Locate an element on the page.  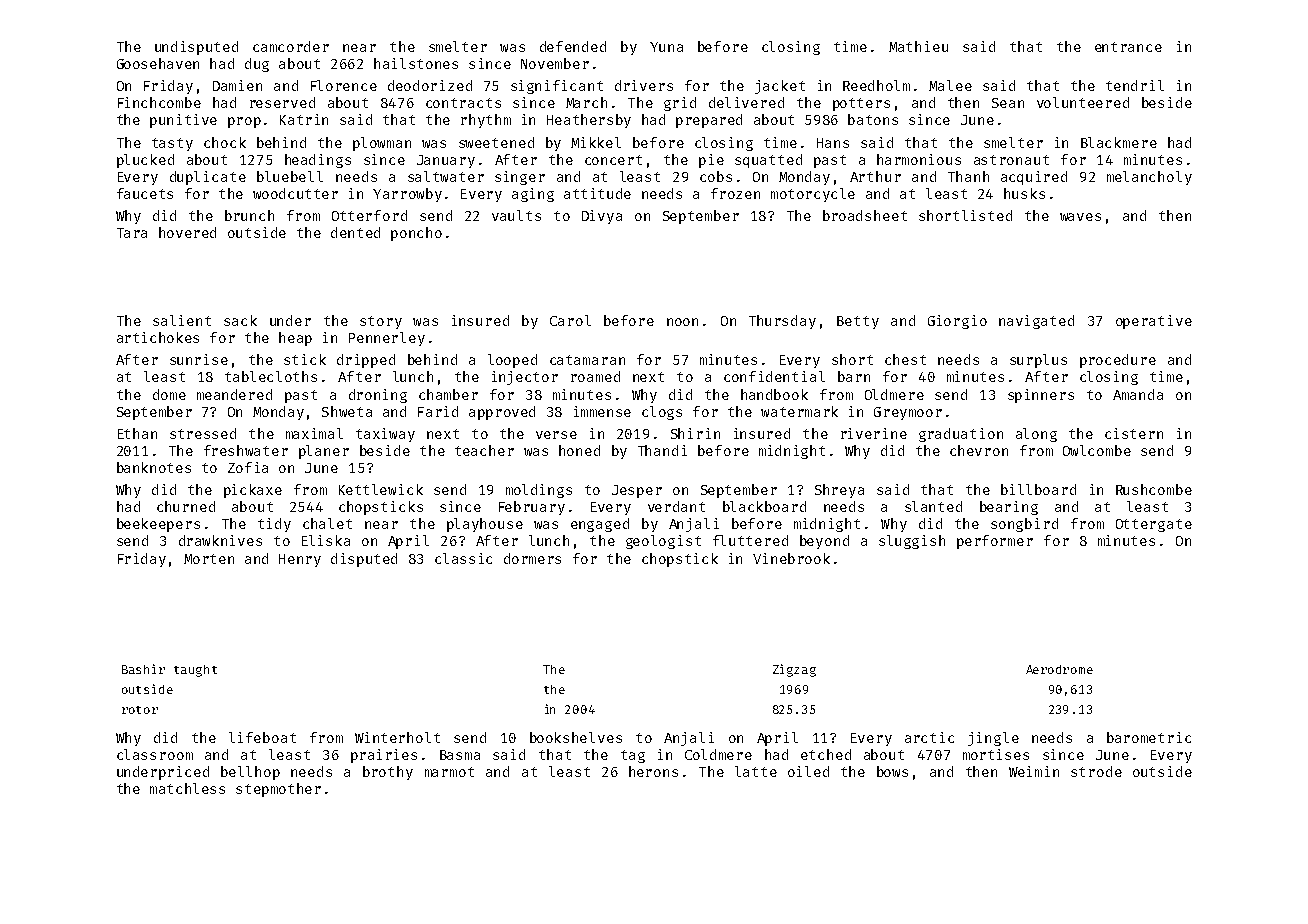
cistern is located at coordinates (1134, 433).
